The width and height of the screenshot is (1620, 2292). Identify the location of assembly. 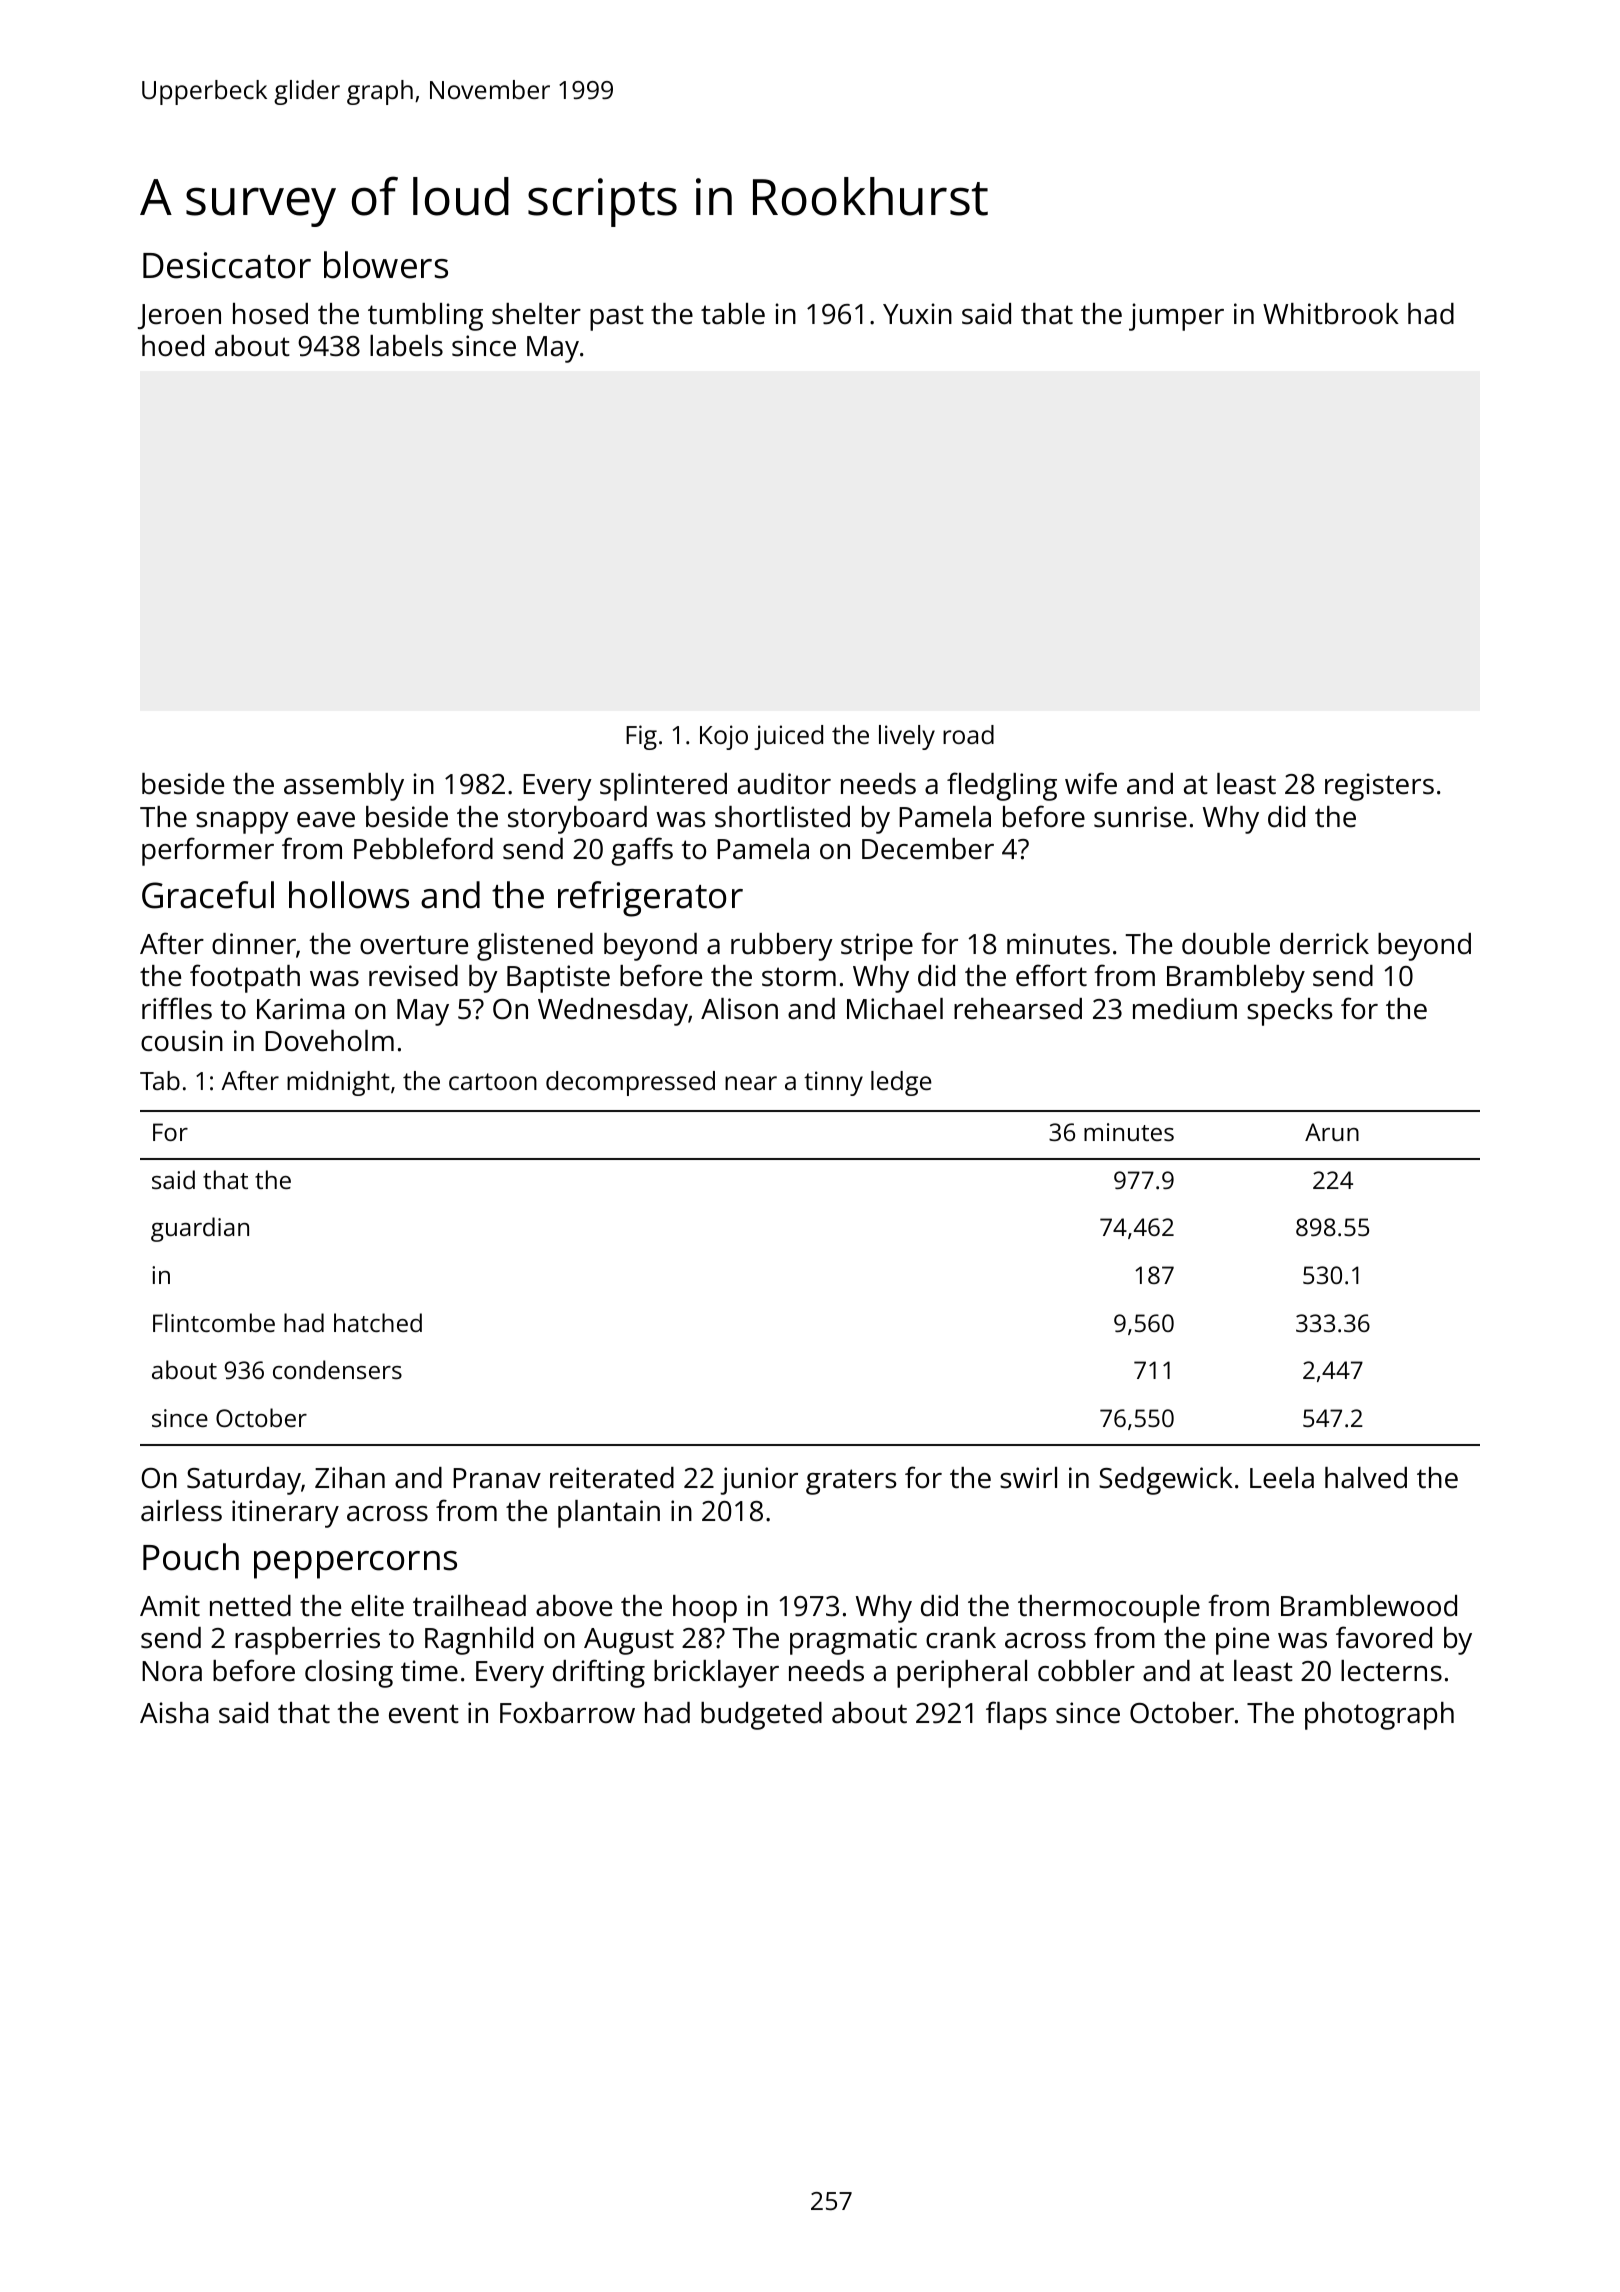
(344, 787).
